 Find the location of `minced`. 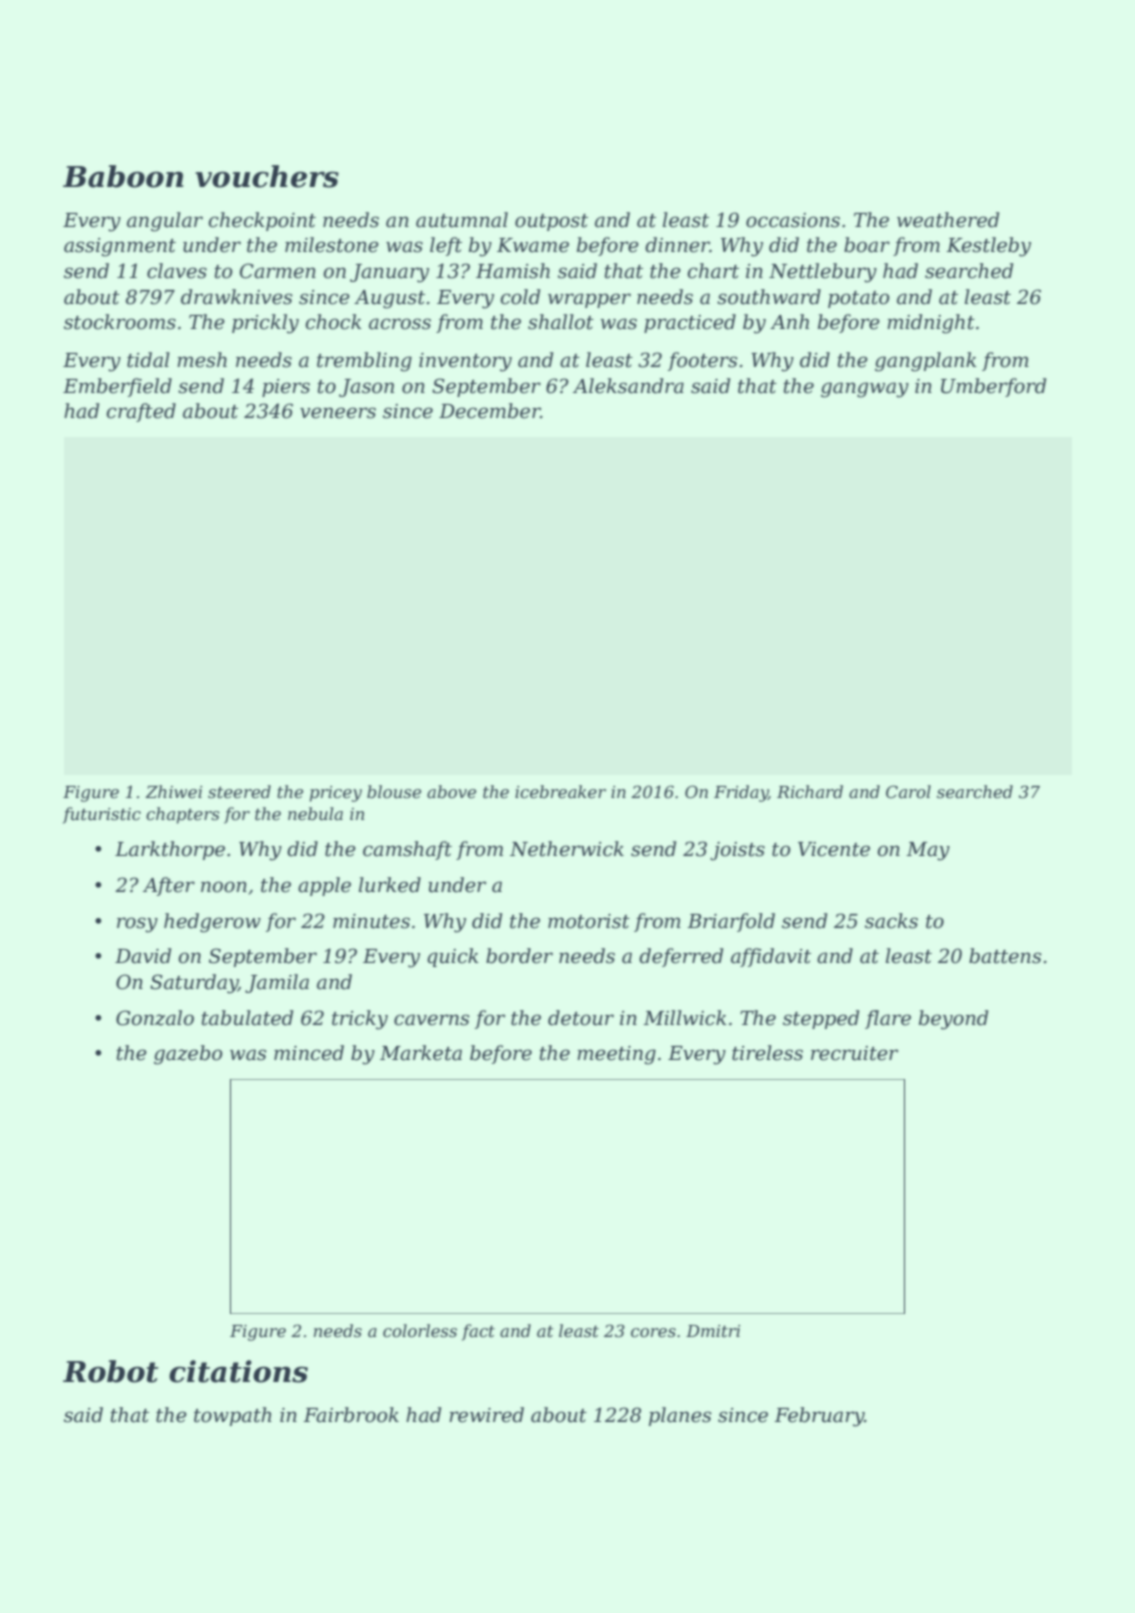

minced is located at coordinates (309, 1053).
